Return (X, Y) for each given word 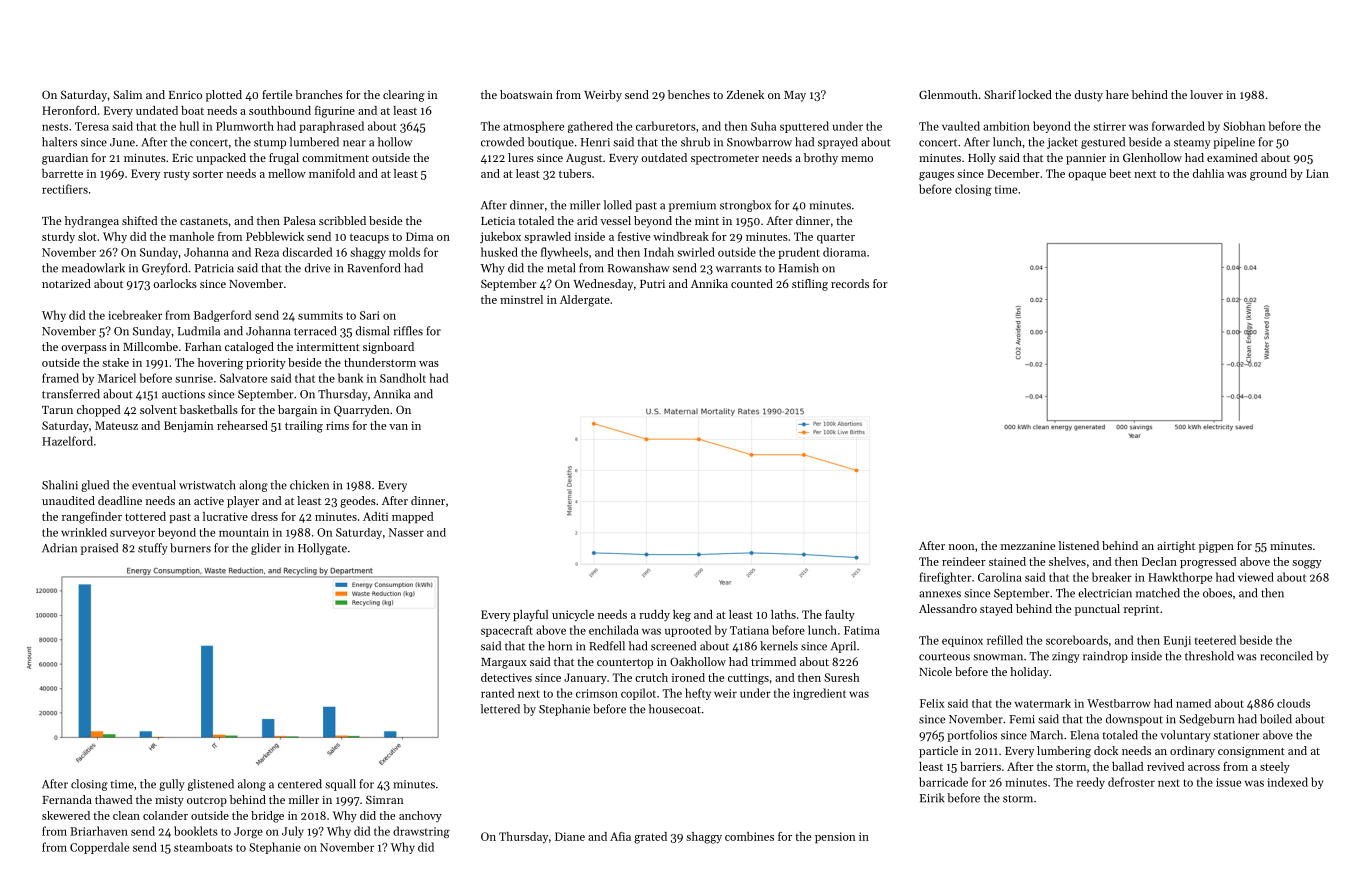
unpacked (221, 159)
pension (835, 837)
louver (1206, 94)
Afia (620, 836)
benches (689, 94)
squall (340, 785)
